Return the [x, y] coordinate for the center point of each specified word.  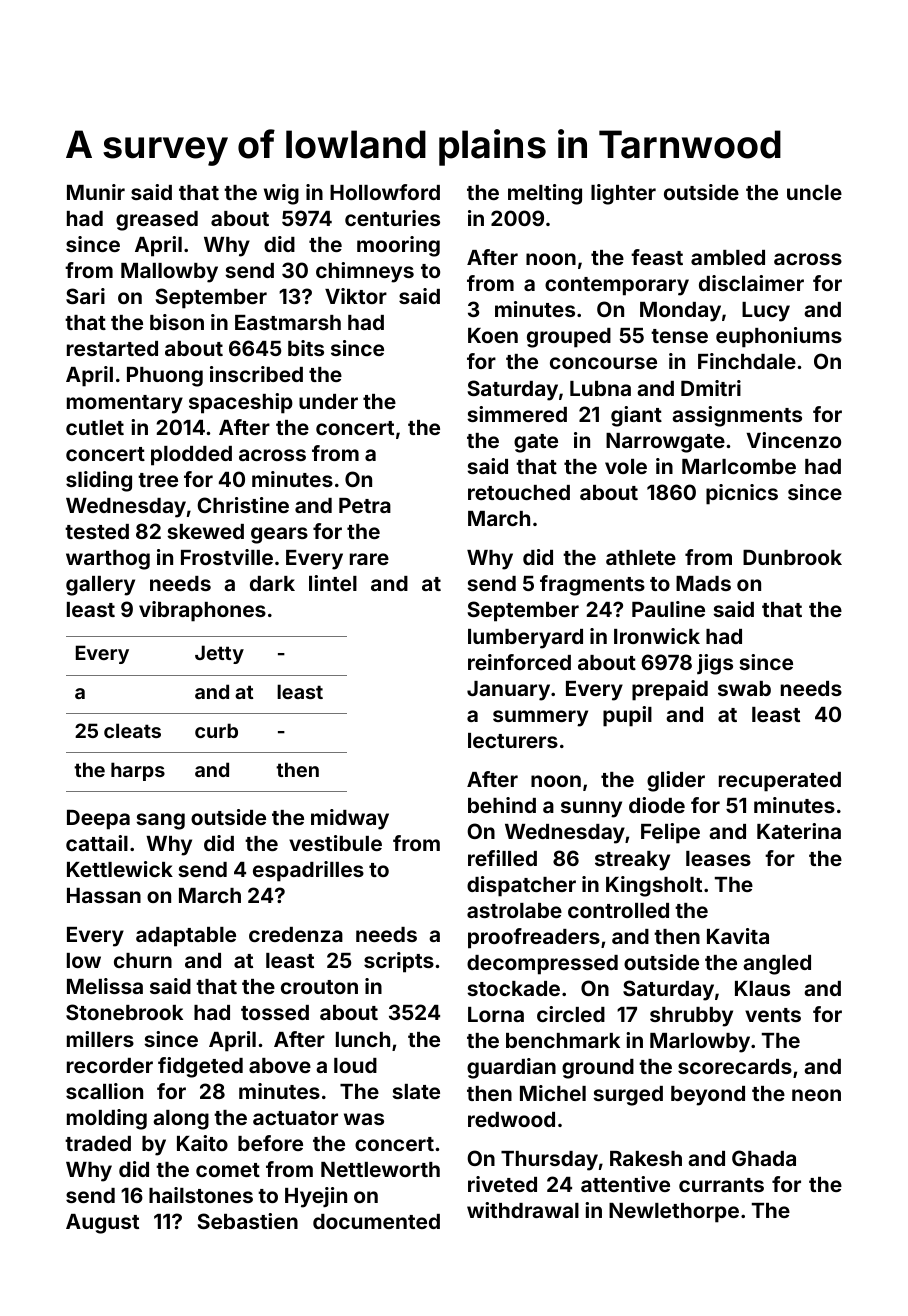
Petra [365, 505]
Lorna [496, 1014]
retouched [519, 492]
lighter [623, 194]
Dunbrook [792, 557]
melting [545, 194]
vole [626, 466]
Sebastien [248, 1221]
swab [744, 688]
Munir [96, 192]
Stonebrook [124, 1012]
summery [540, 718]
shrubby [691, 1017]
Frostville [227, 557]
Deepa [98, 819]
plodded [191, 456]
